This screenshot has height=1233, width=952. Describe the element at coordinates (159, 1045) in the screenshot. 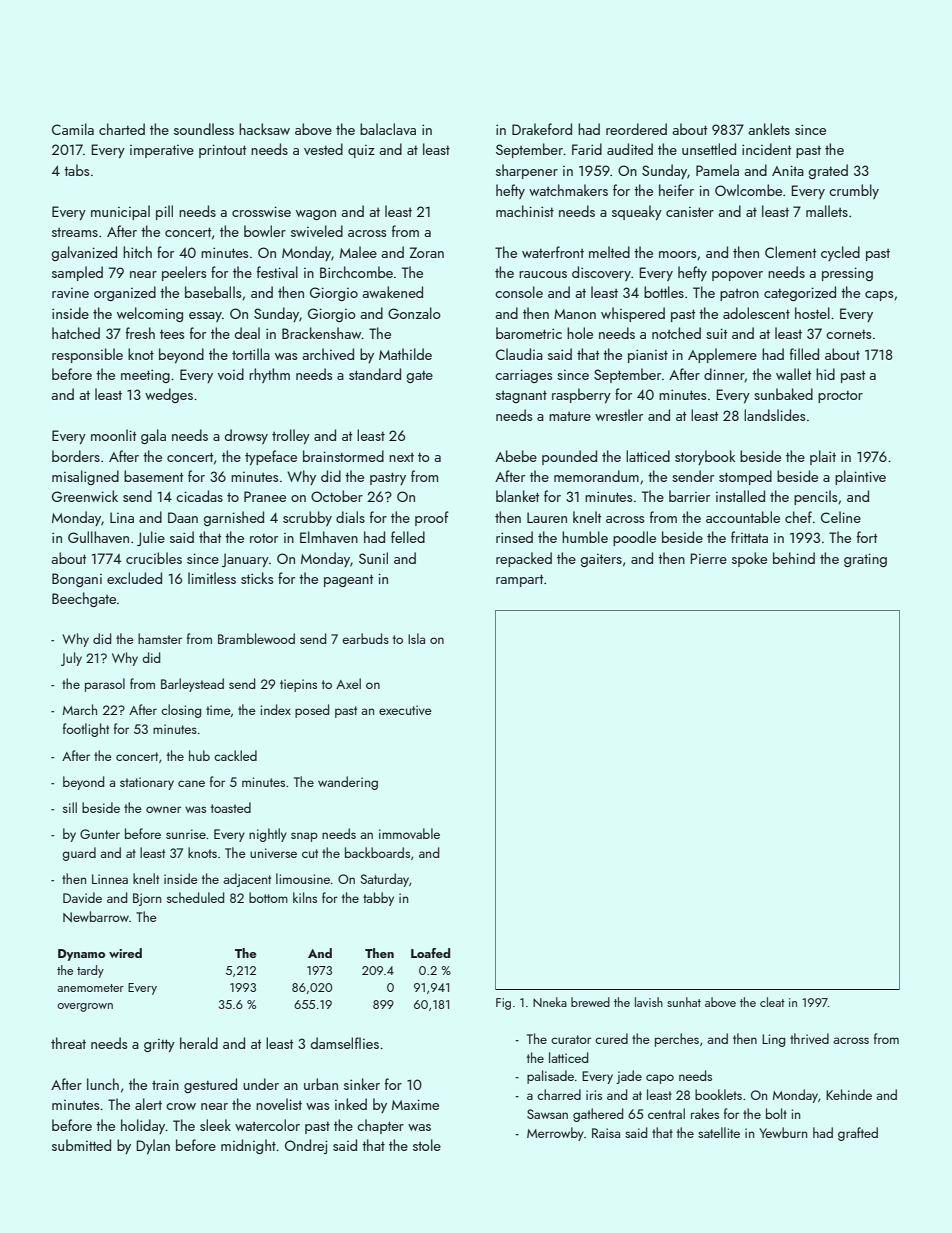

I see `gritty` at that location.
